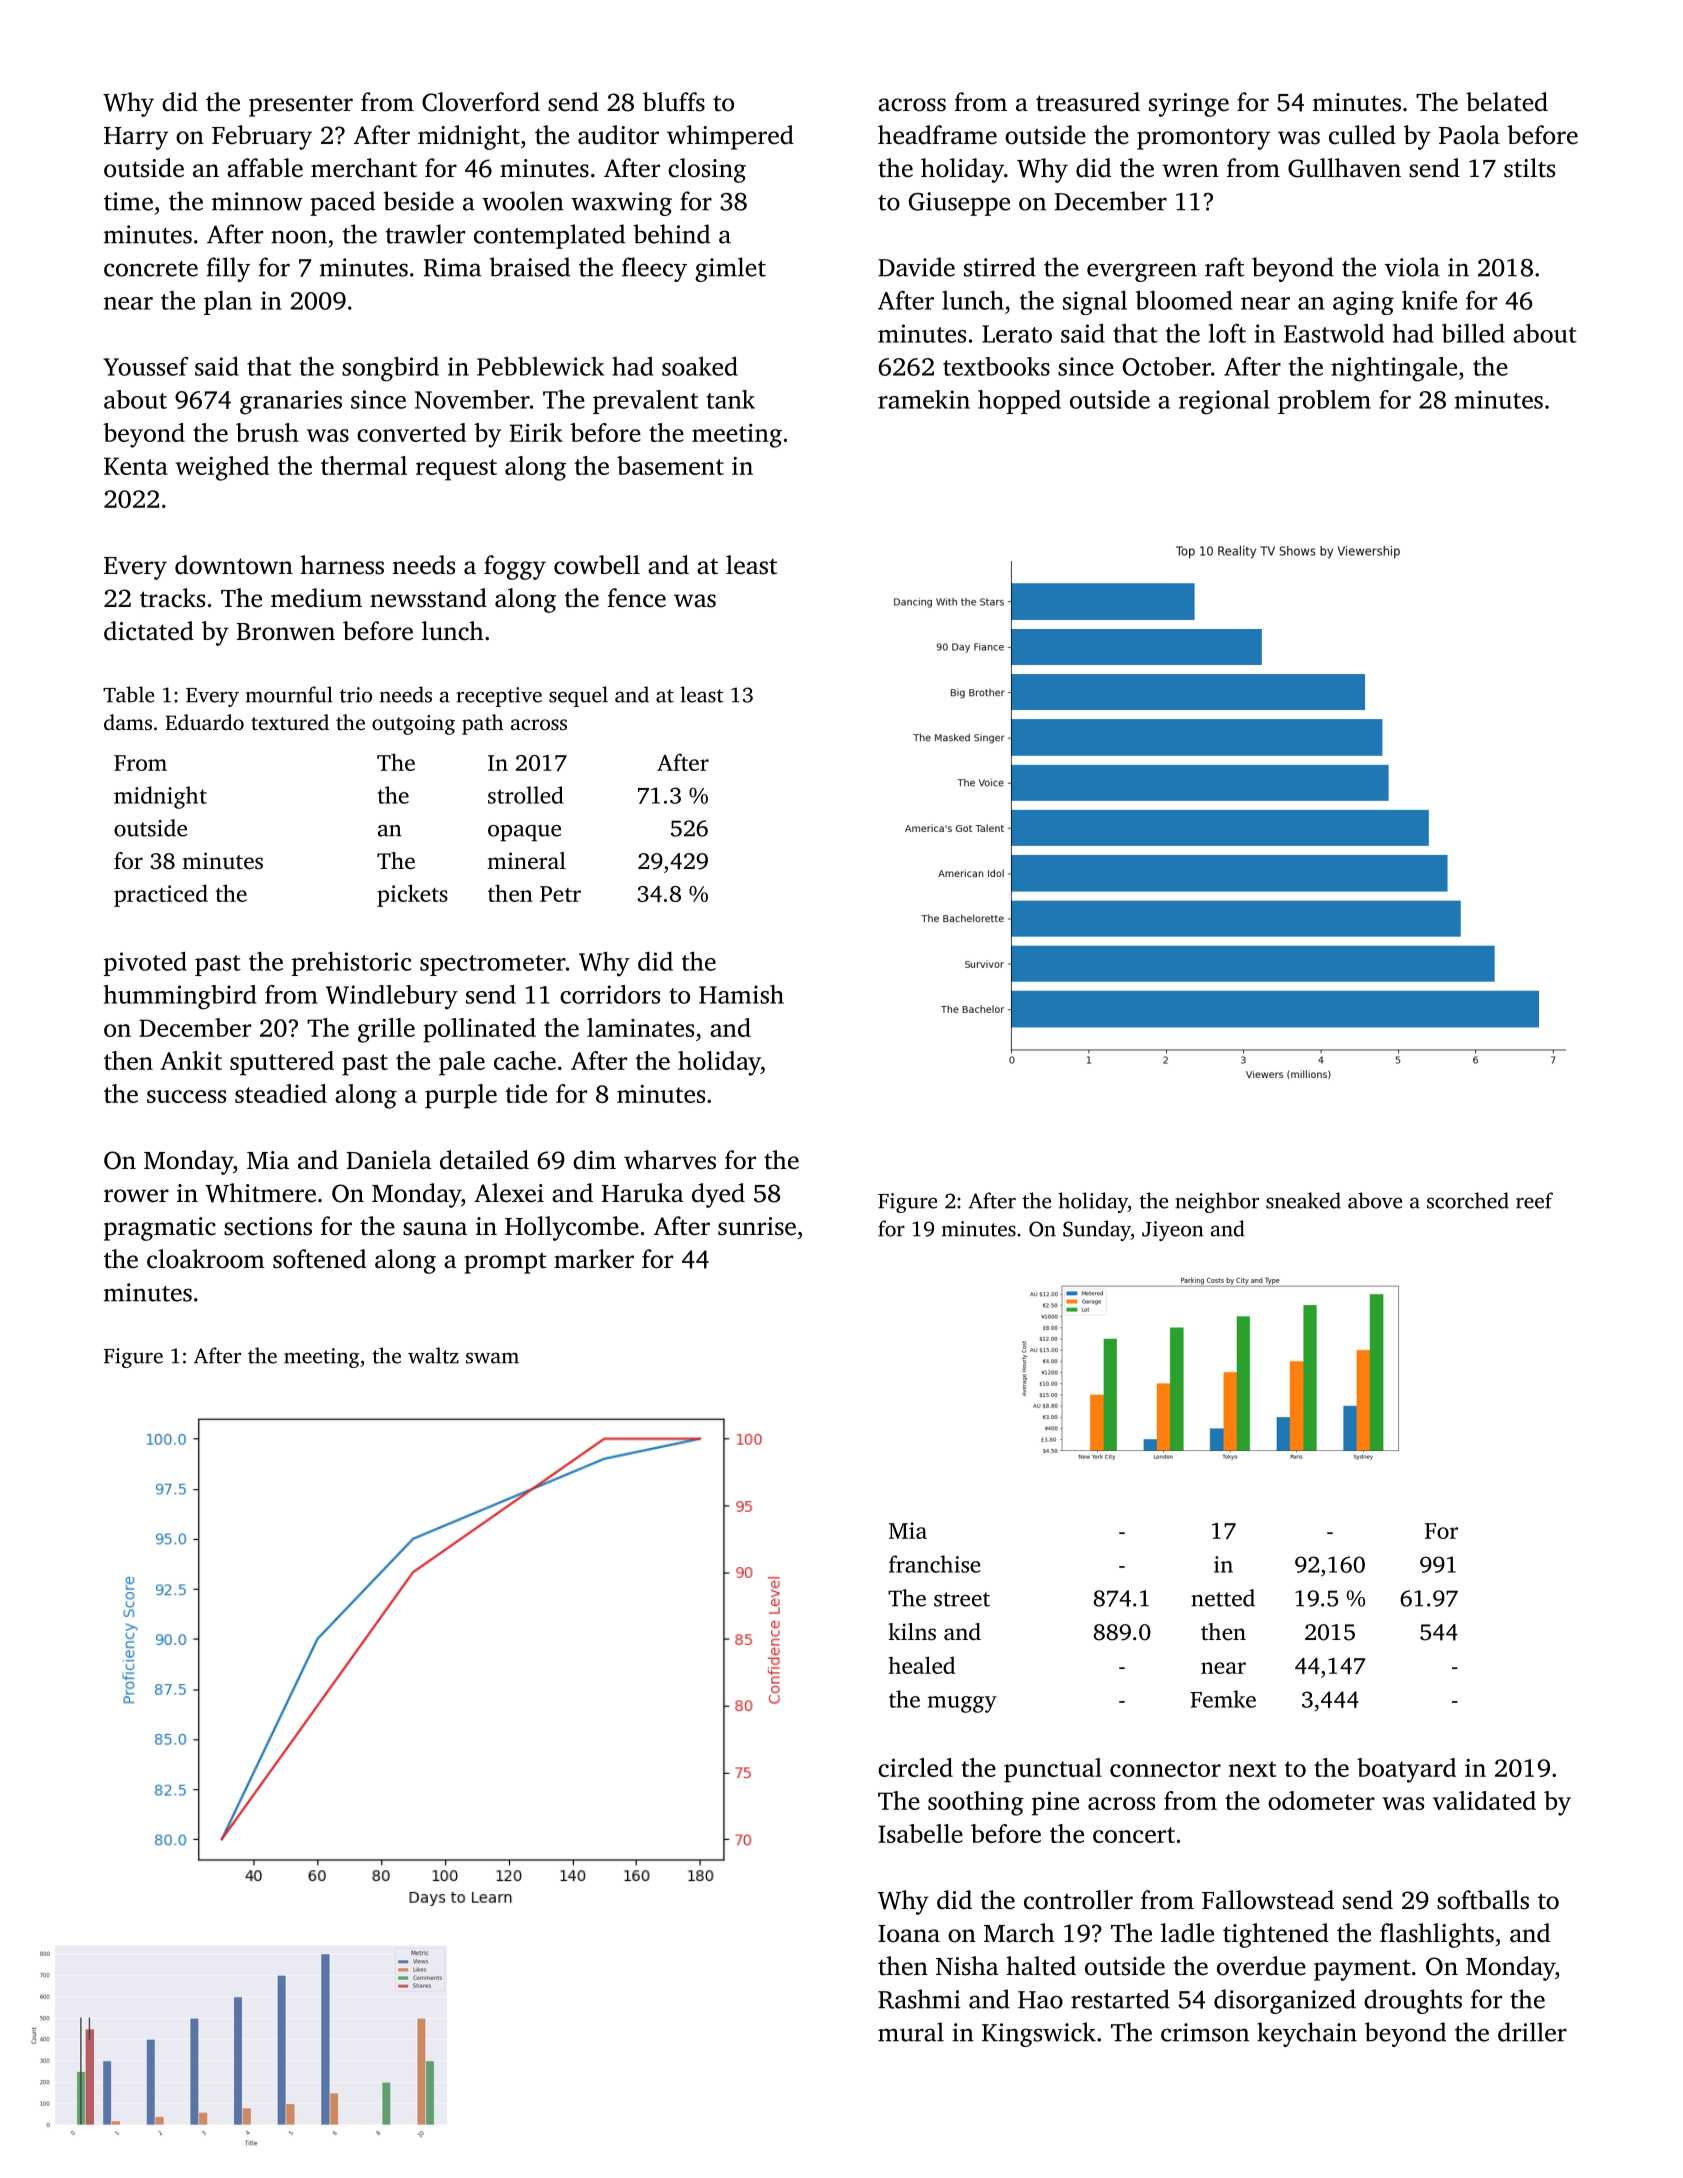 This document has width=1683, height=2178. I want to click on granaries, so click(291, 402).
